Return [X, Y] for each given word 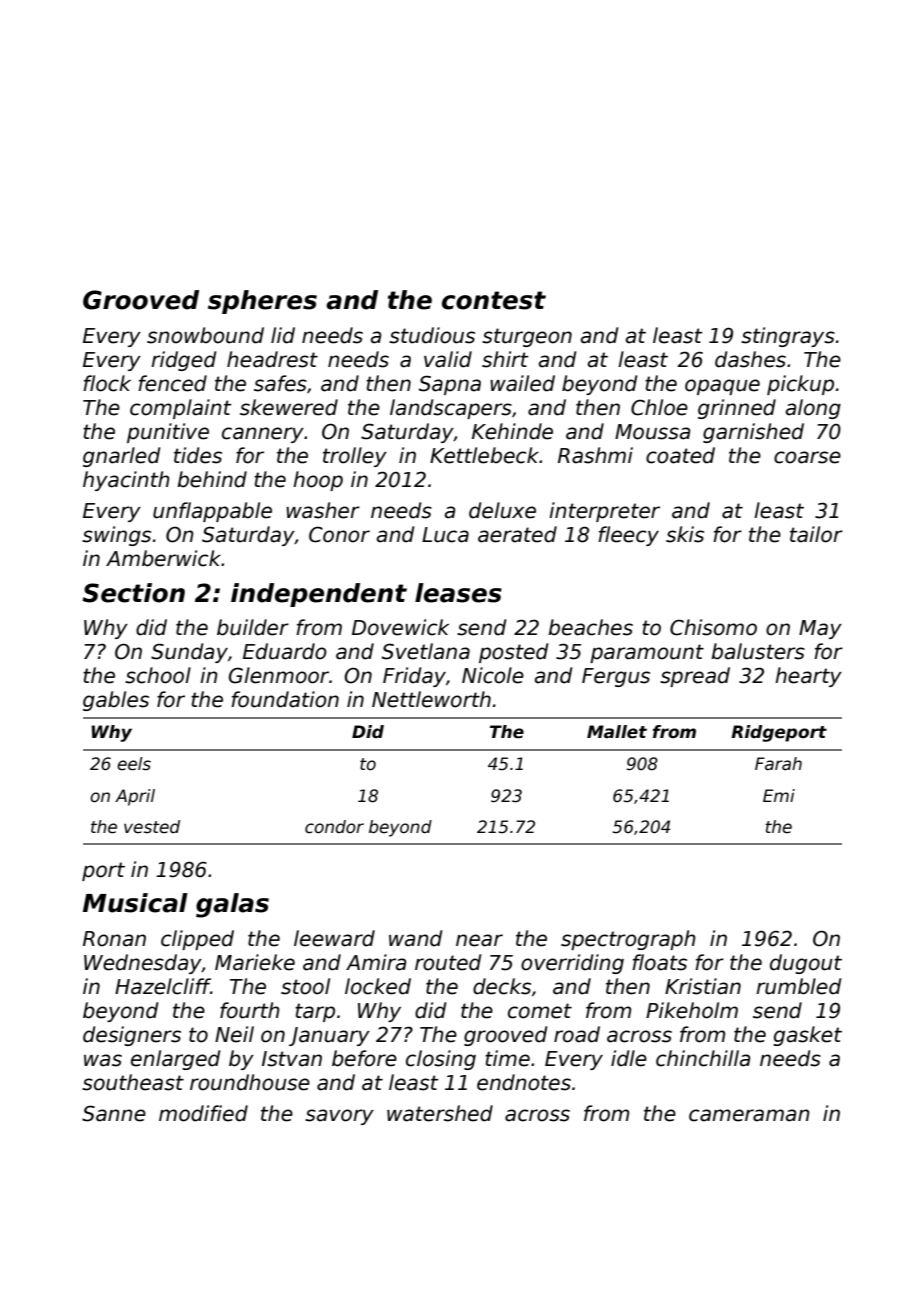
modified [203, 1113]
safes [280, 383]
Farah [778, 764]
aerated [517, 534]
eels [134, 764]
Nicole [493, 675]
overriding [572, 964]
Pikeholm [692, 1010]
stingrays [788, 337]
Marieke [255, 962]
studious [432, 335]
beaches [590, 627]
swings [116, 536]
